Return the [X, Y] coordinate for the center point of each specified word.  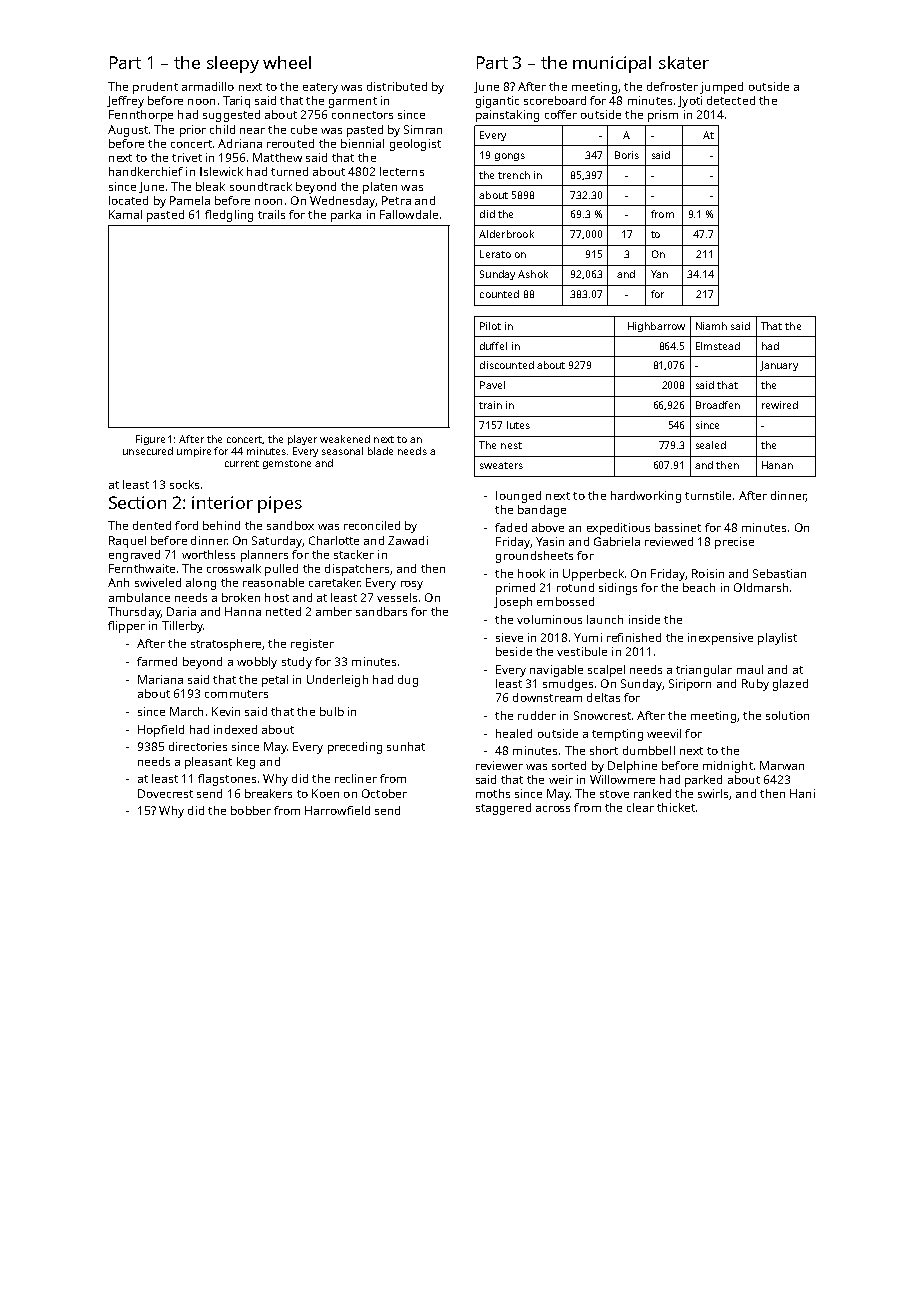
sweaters [501, 465]
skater [684, 62]
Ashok [533, 274]
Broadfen [718, 405]
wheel [287, 62]
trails [271, 214]
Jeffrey [125, 102]
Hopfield [161, 731]
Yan [659, 274]
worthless [208, 554]
